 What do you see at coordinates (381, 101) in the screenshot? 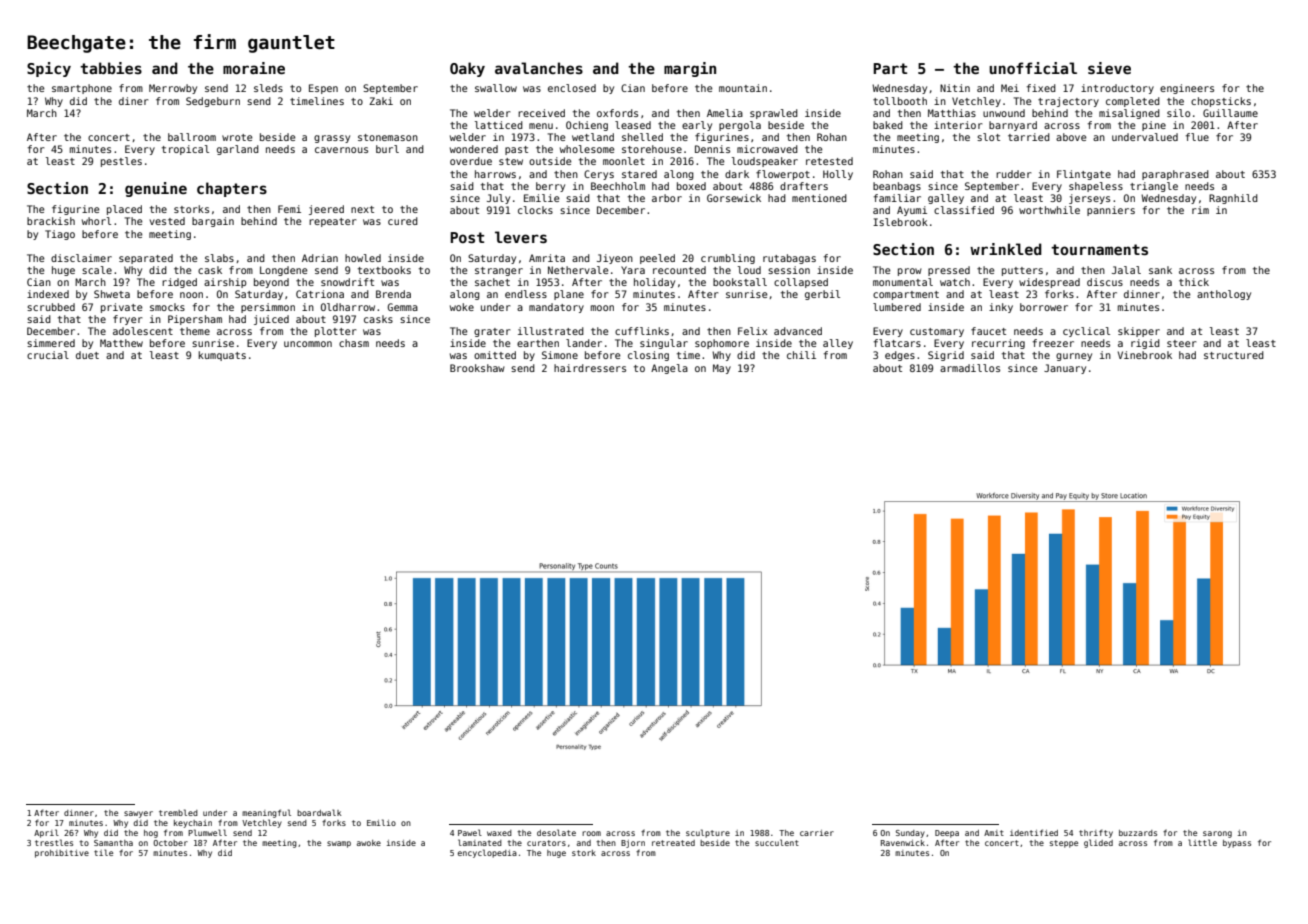
I see `Zaki` at bounding box center [381, 101].
